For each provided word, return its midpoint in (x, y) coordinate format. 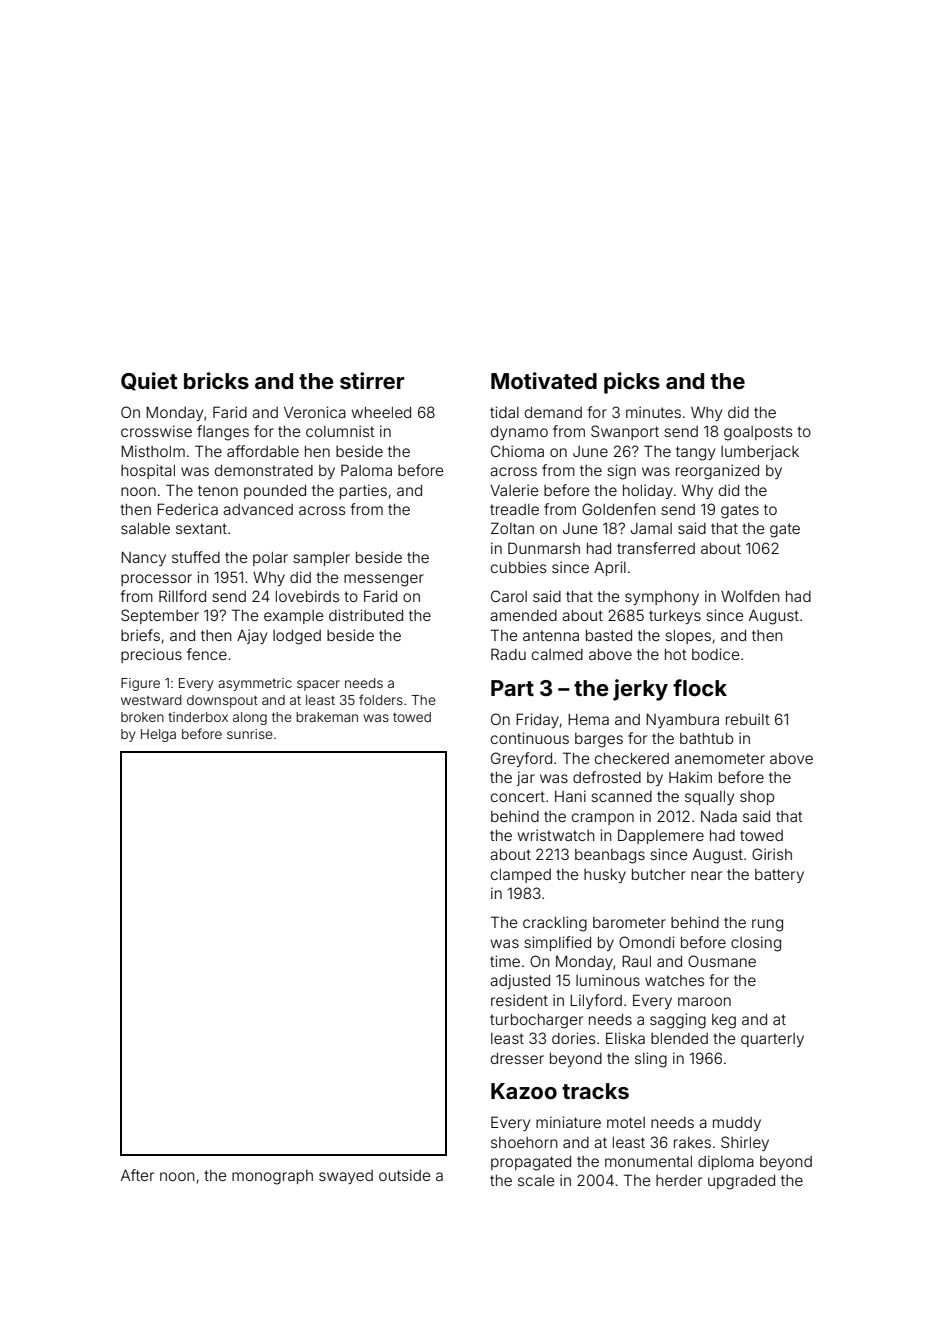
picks (632, 383)
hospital (148, 471)
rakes (692, 1142)
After (137, 1175)
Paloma (366, 470)
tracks (595, 1091)
